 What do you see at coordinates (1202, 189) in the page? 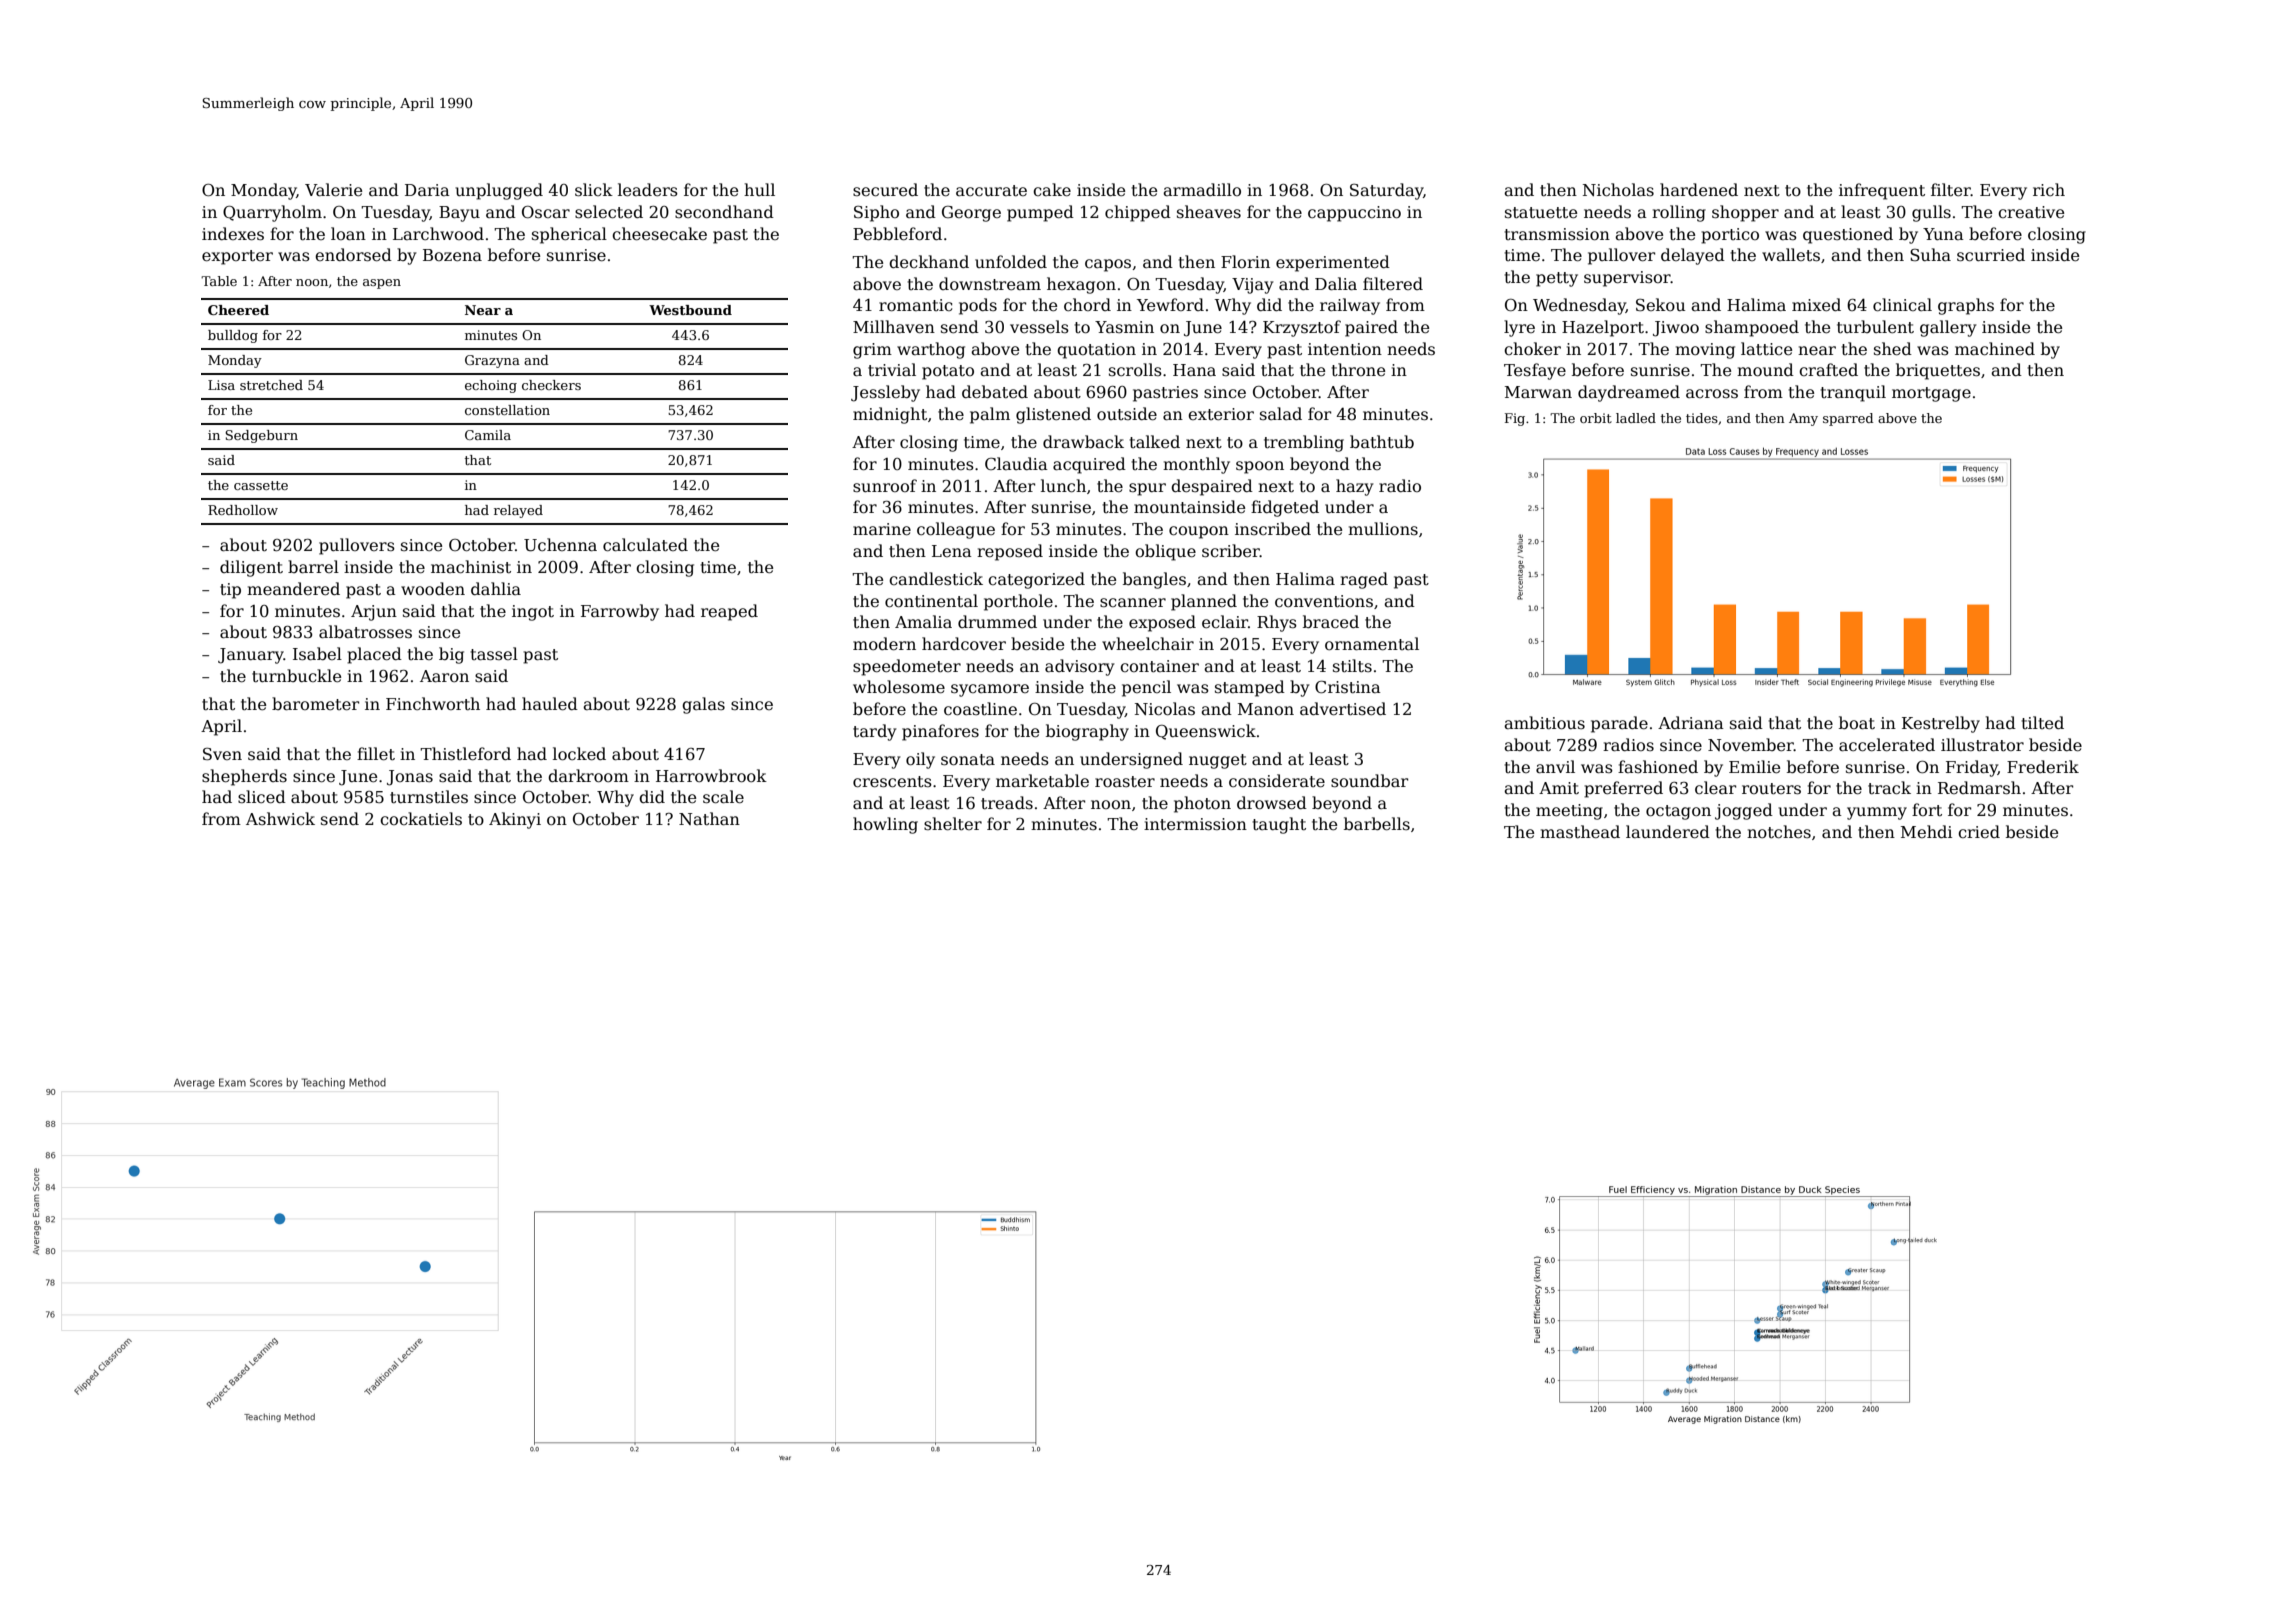
I see `armadillo` at bounding box center [1202, 189].
